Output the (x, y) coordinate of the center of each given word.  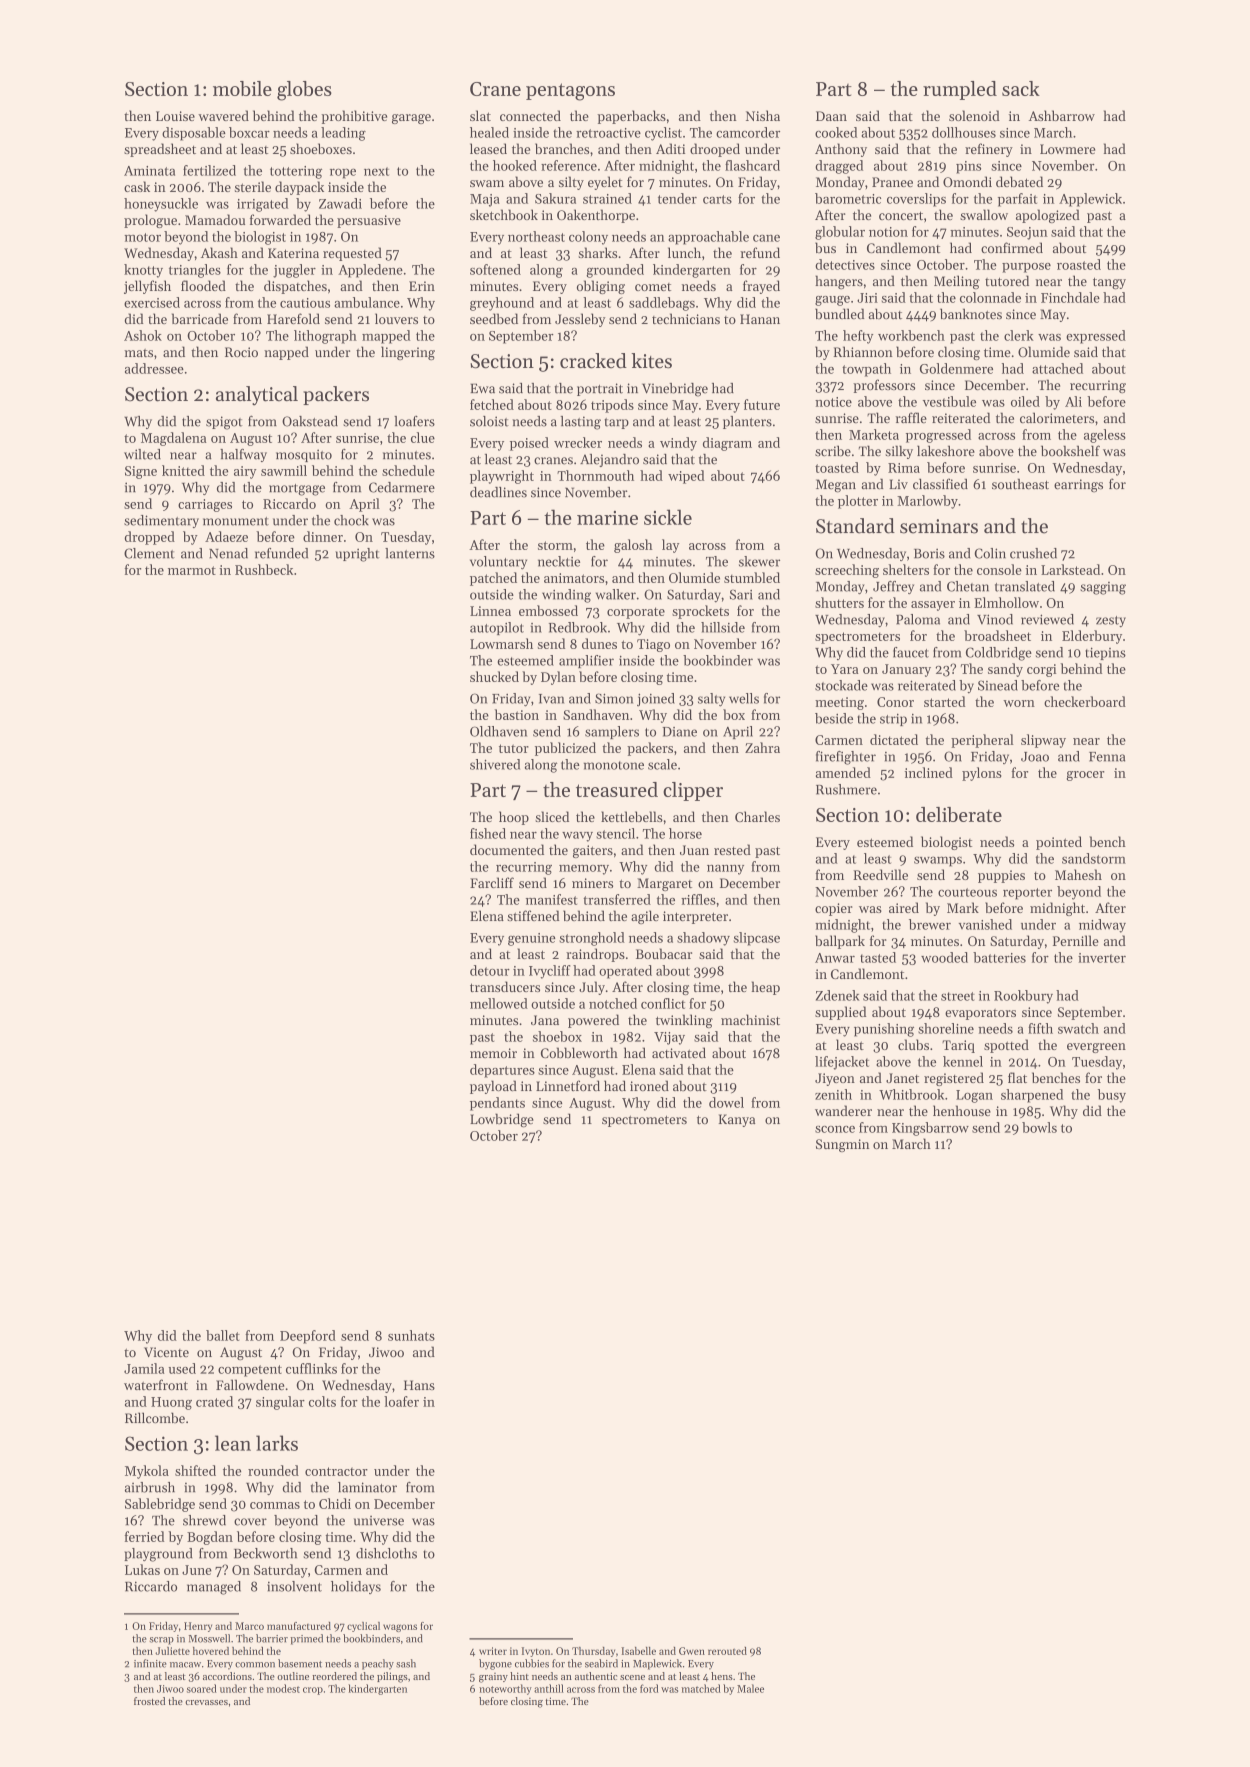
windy (678, 444)
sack (1021, 88)
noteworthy (505, 1689)
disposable (194, 134)
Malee (750, 1688)
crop (313, 1691)
